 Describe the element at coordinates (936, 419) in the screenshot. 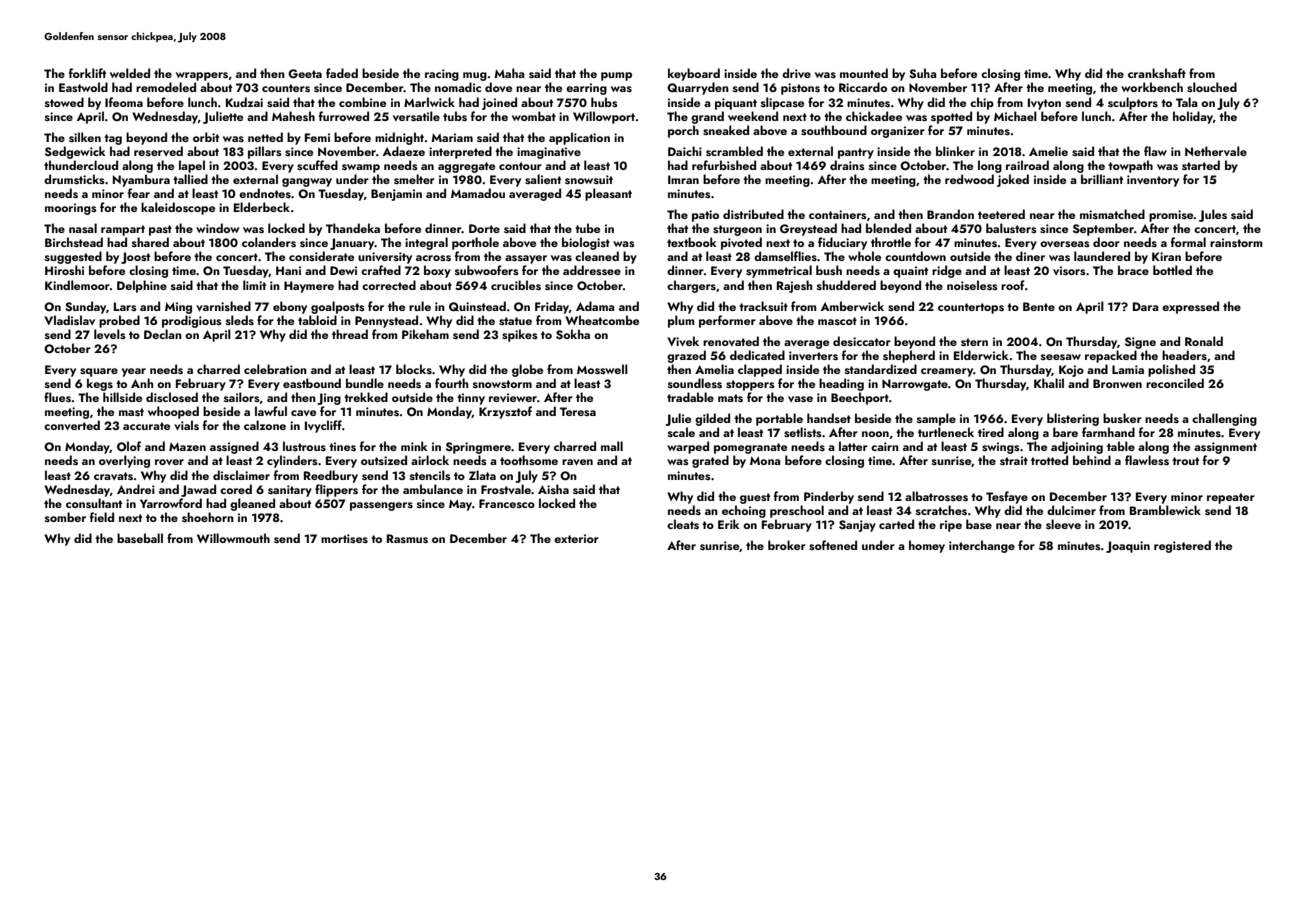

I see `sample` at that location.
